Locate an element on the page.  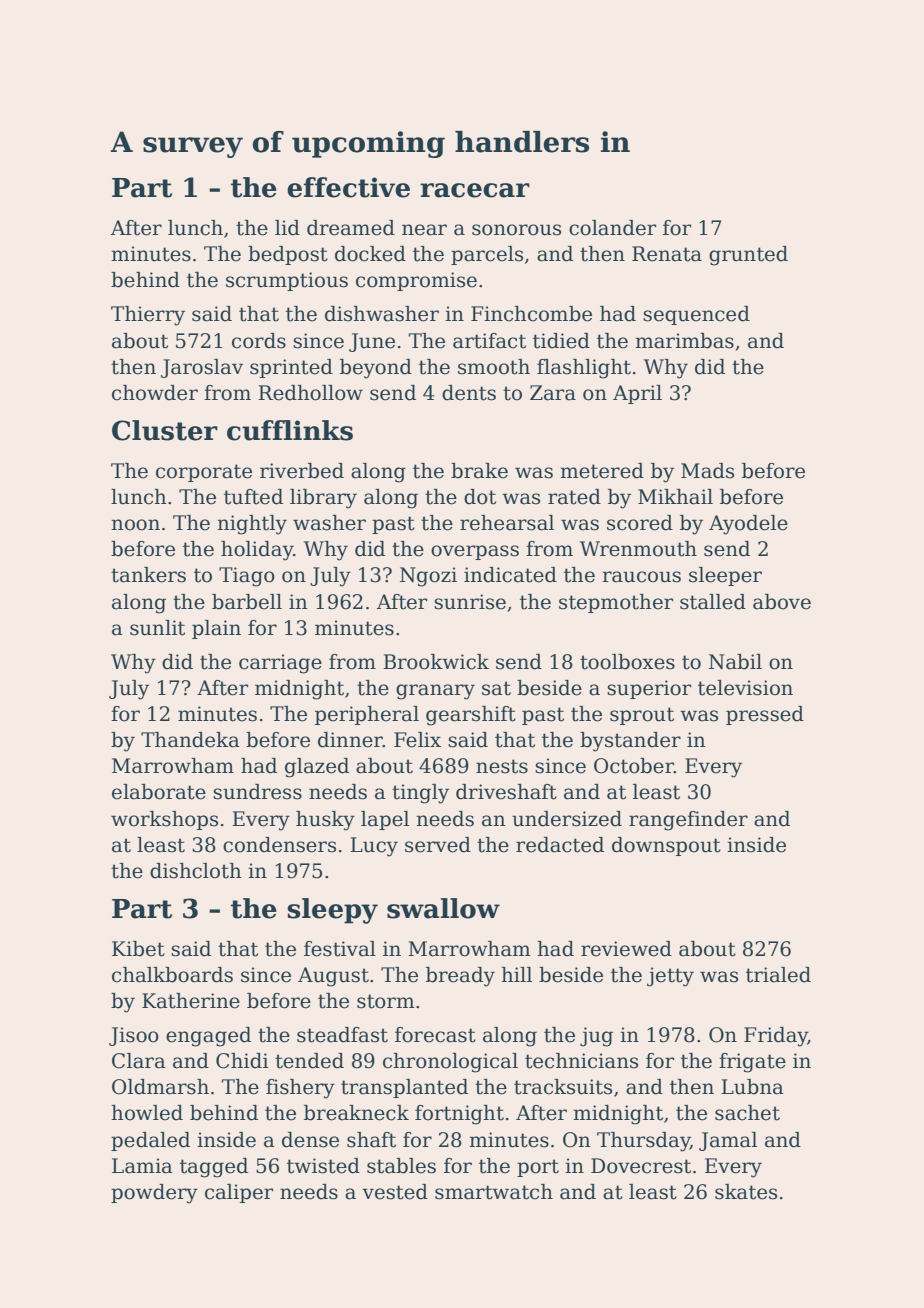
Lamia is located at coordinates (142, 1166).
